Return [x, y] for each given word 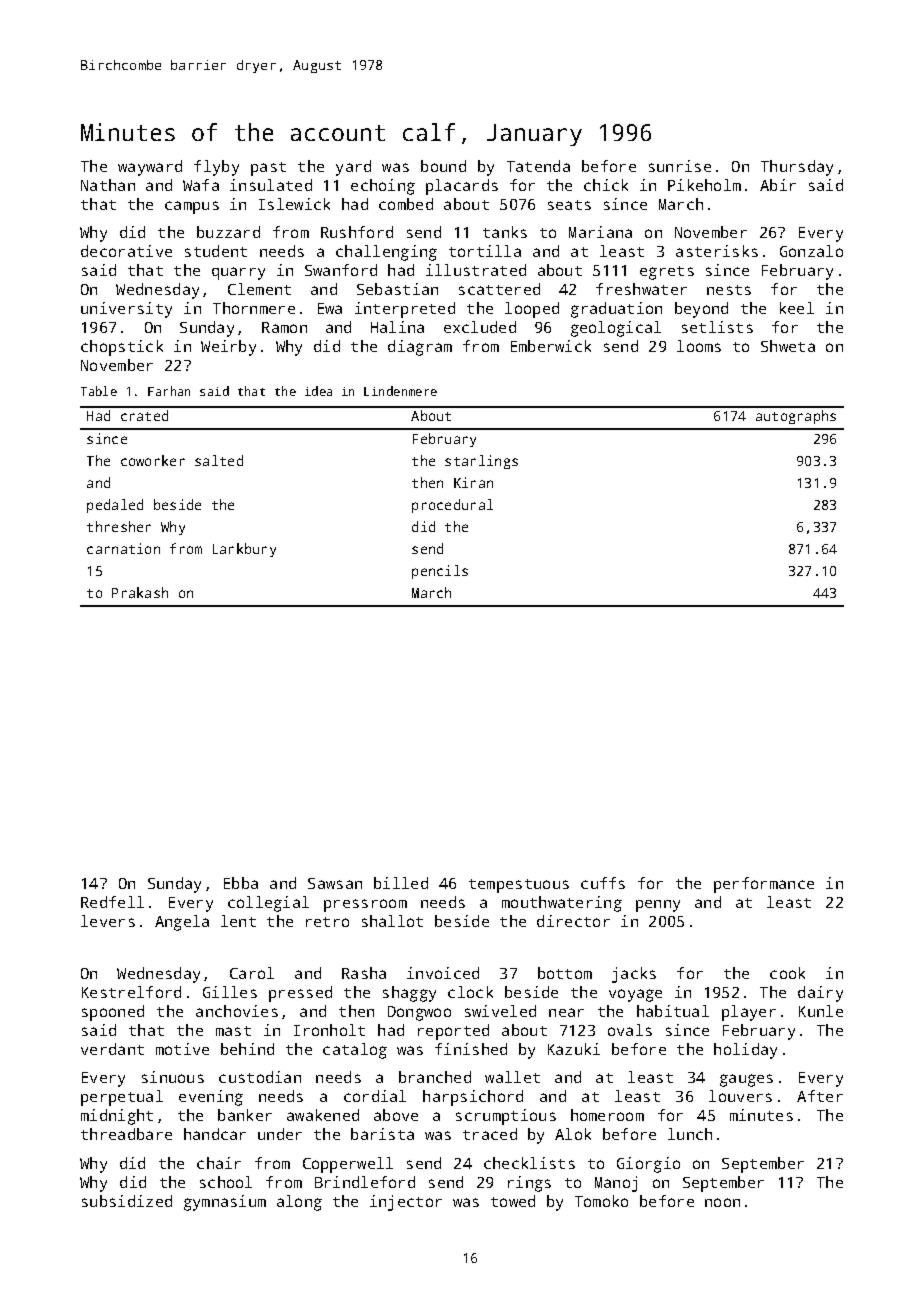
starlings [481, 462]
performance [764, 885]
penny [658, 906]
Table [99, 391]
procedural [452, 506]
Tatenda [538, 166]
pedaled [115, 506]
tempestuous [519, 886]
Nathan [108, 185]
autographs [796, 417]
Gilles [230, 992]
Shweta [788, 346]
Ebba [241, 883]
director [573, 921]
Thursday [797, 168]
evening [211, 1098]
